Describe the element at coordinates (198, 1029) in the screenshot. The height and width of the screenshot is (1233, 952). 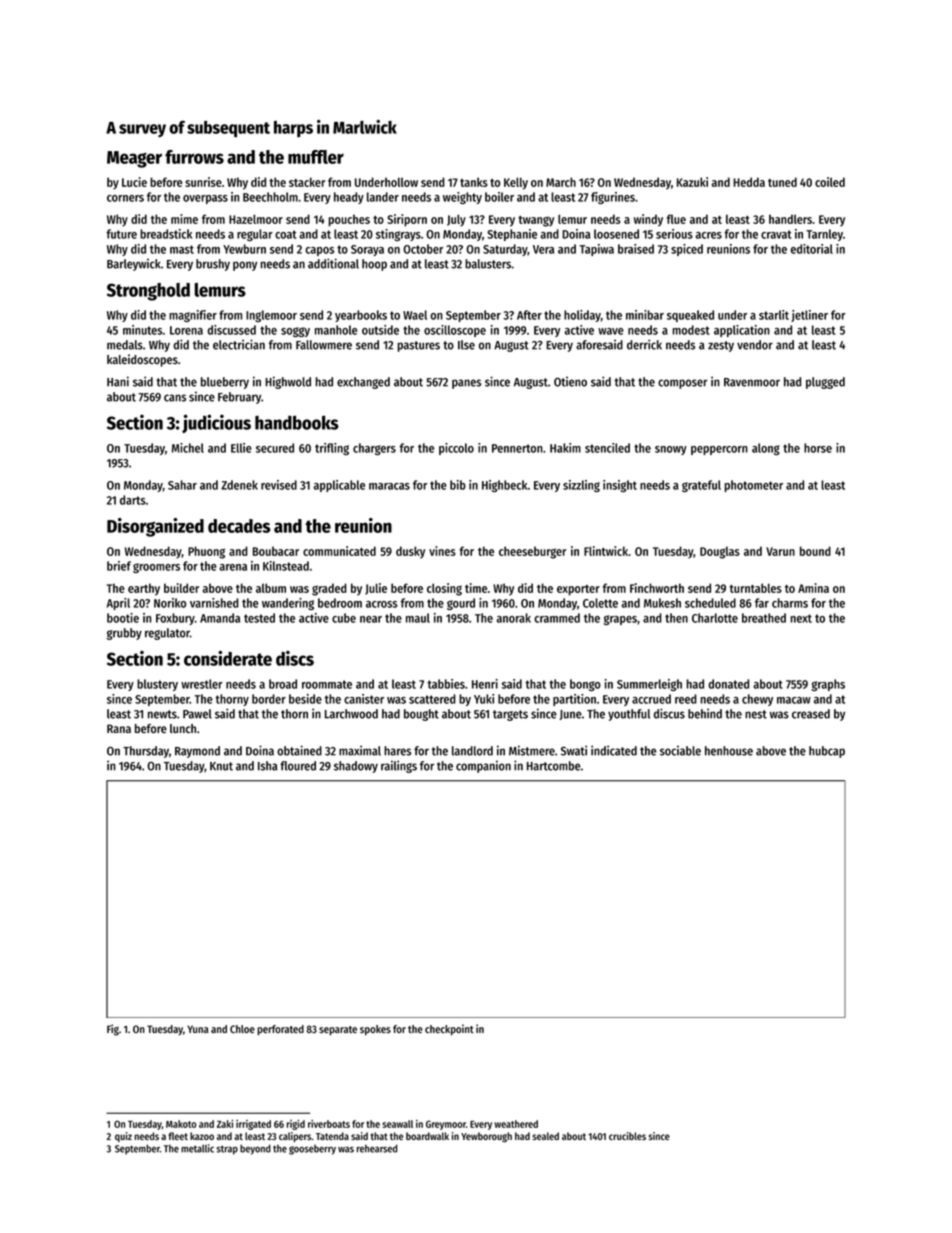
I see `Yuna` at that location.
